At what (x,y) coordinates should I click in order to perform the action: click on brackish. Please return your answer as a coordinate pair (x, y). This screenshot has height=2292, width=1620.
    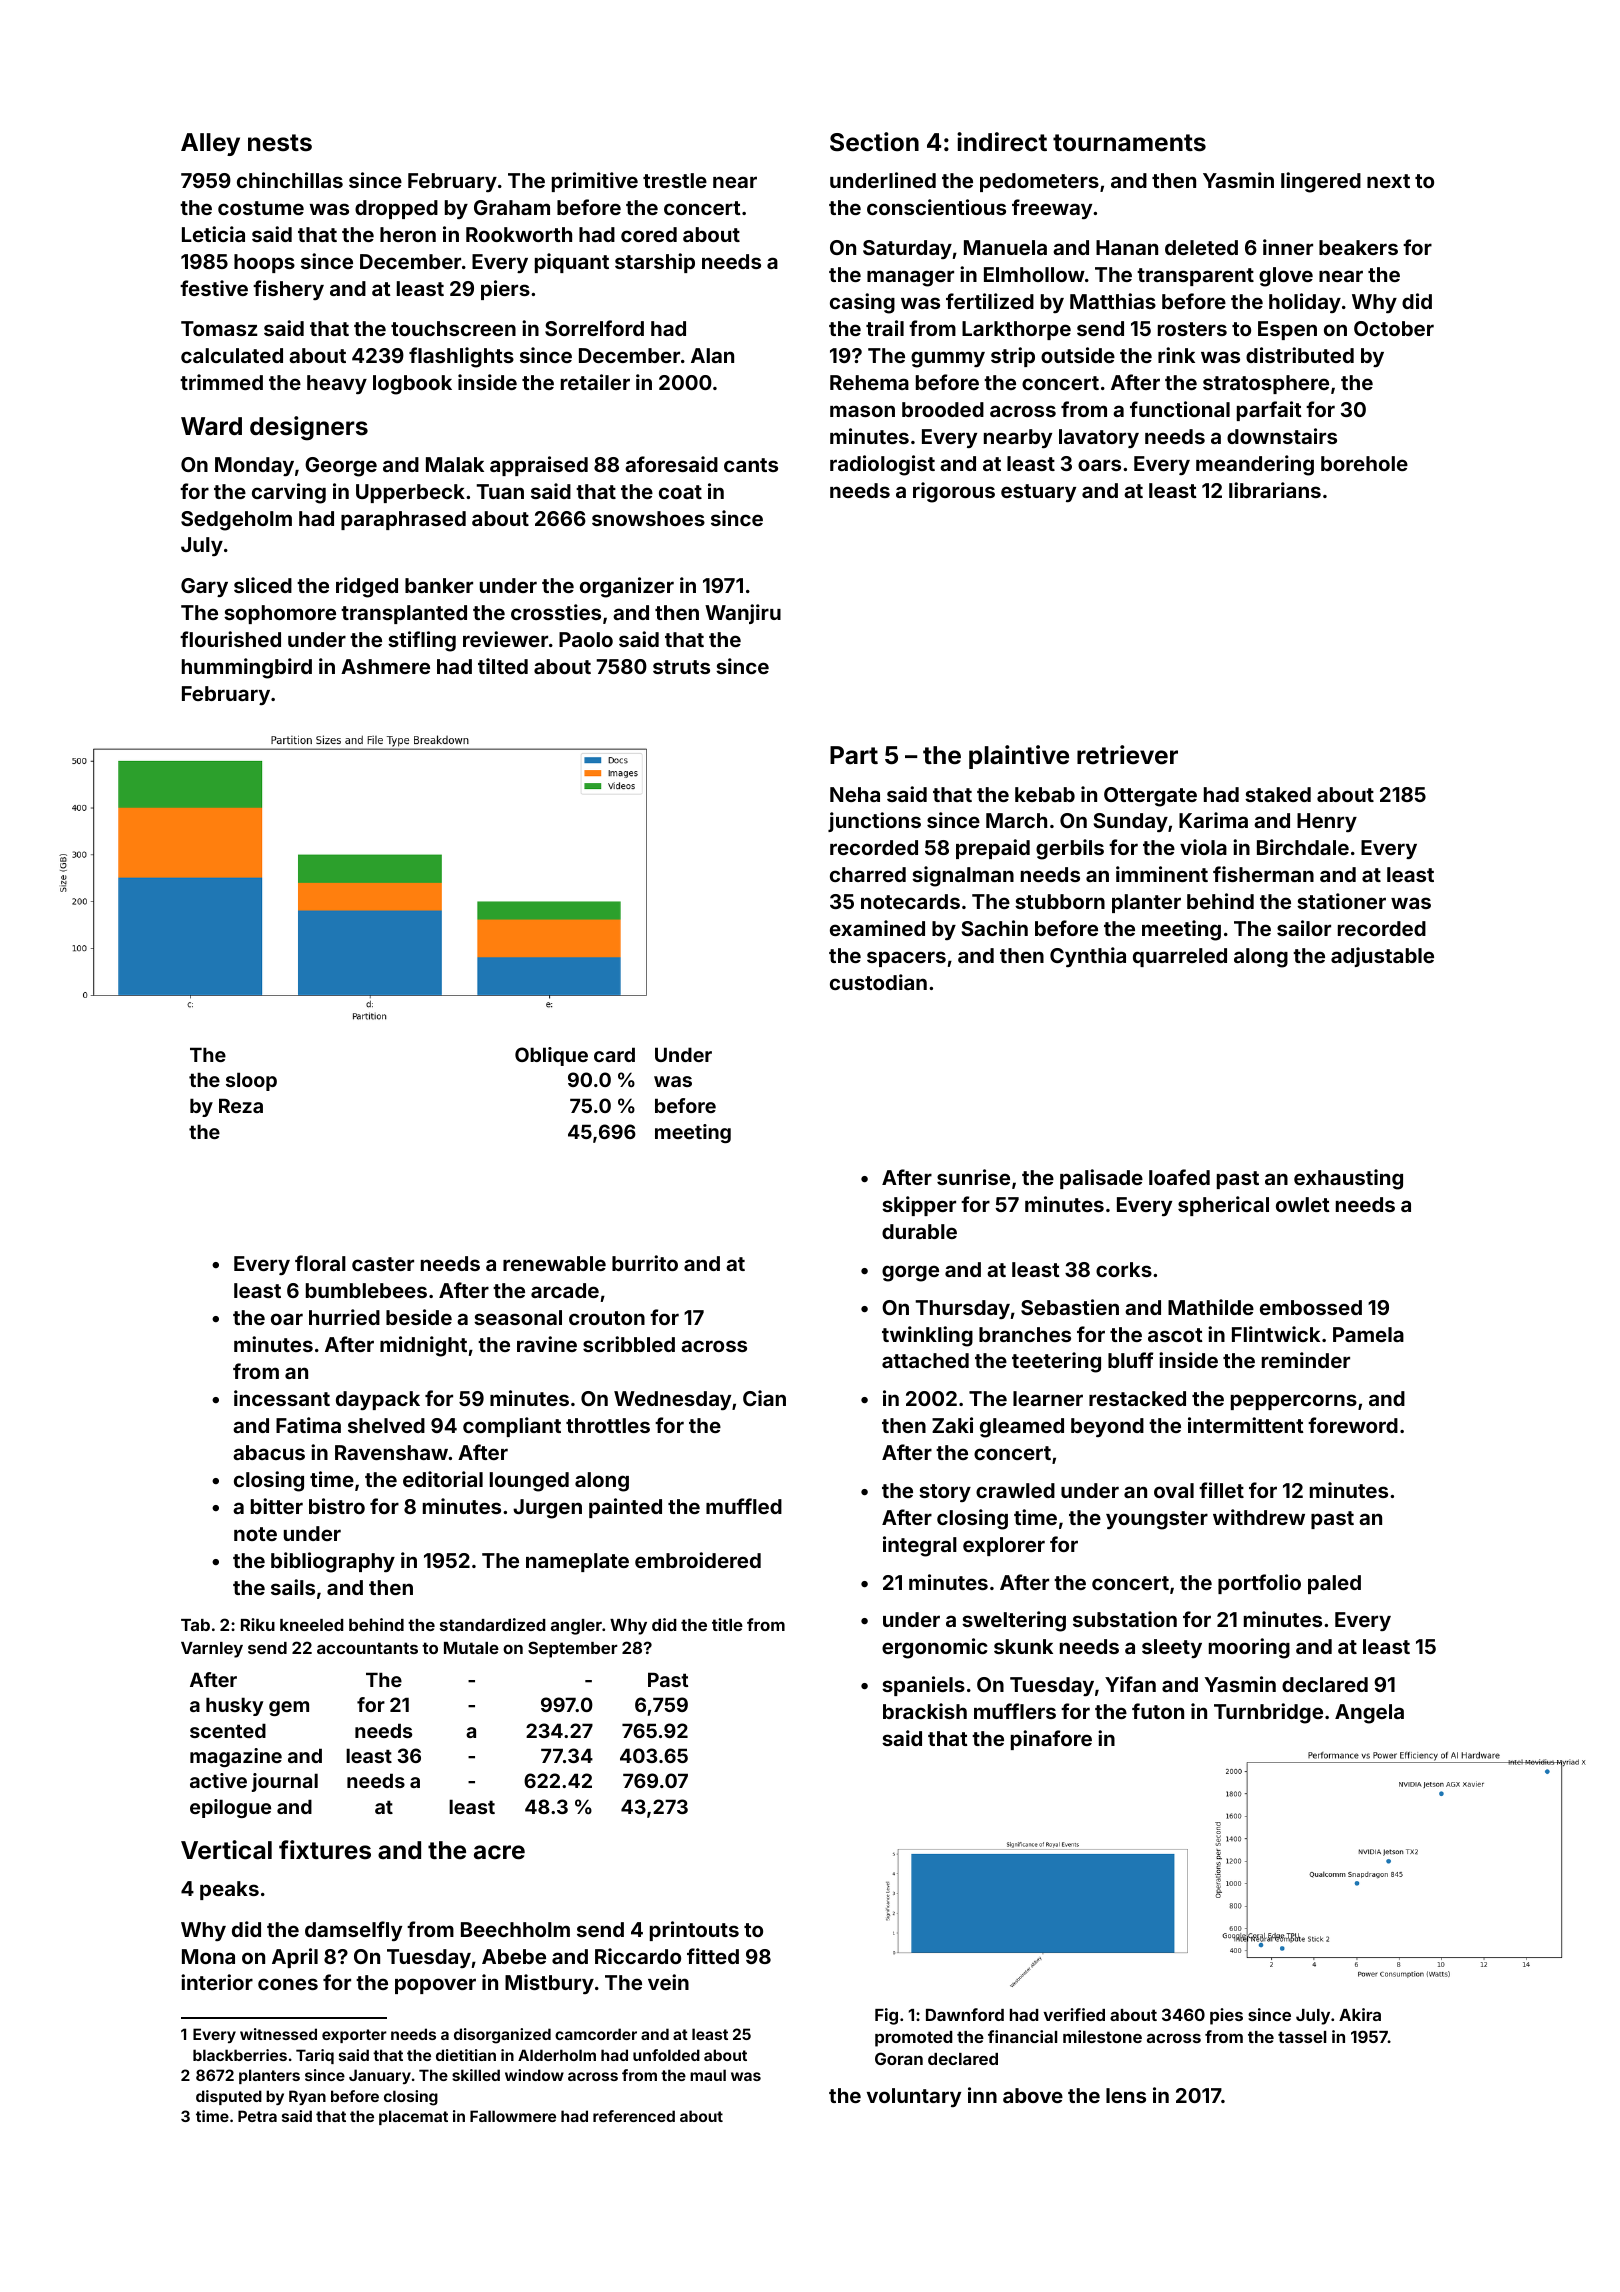
    Looking at the image, I should click on (925, 1711).
